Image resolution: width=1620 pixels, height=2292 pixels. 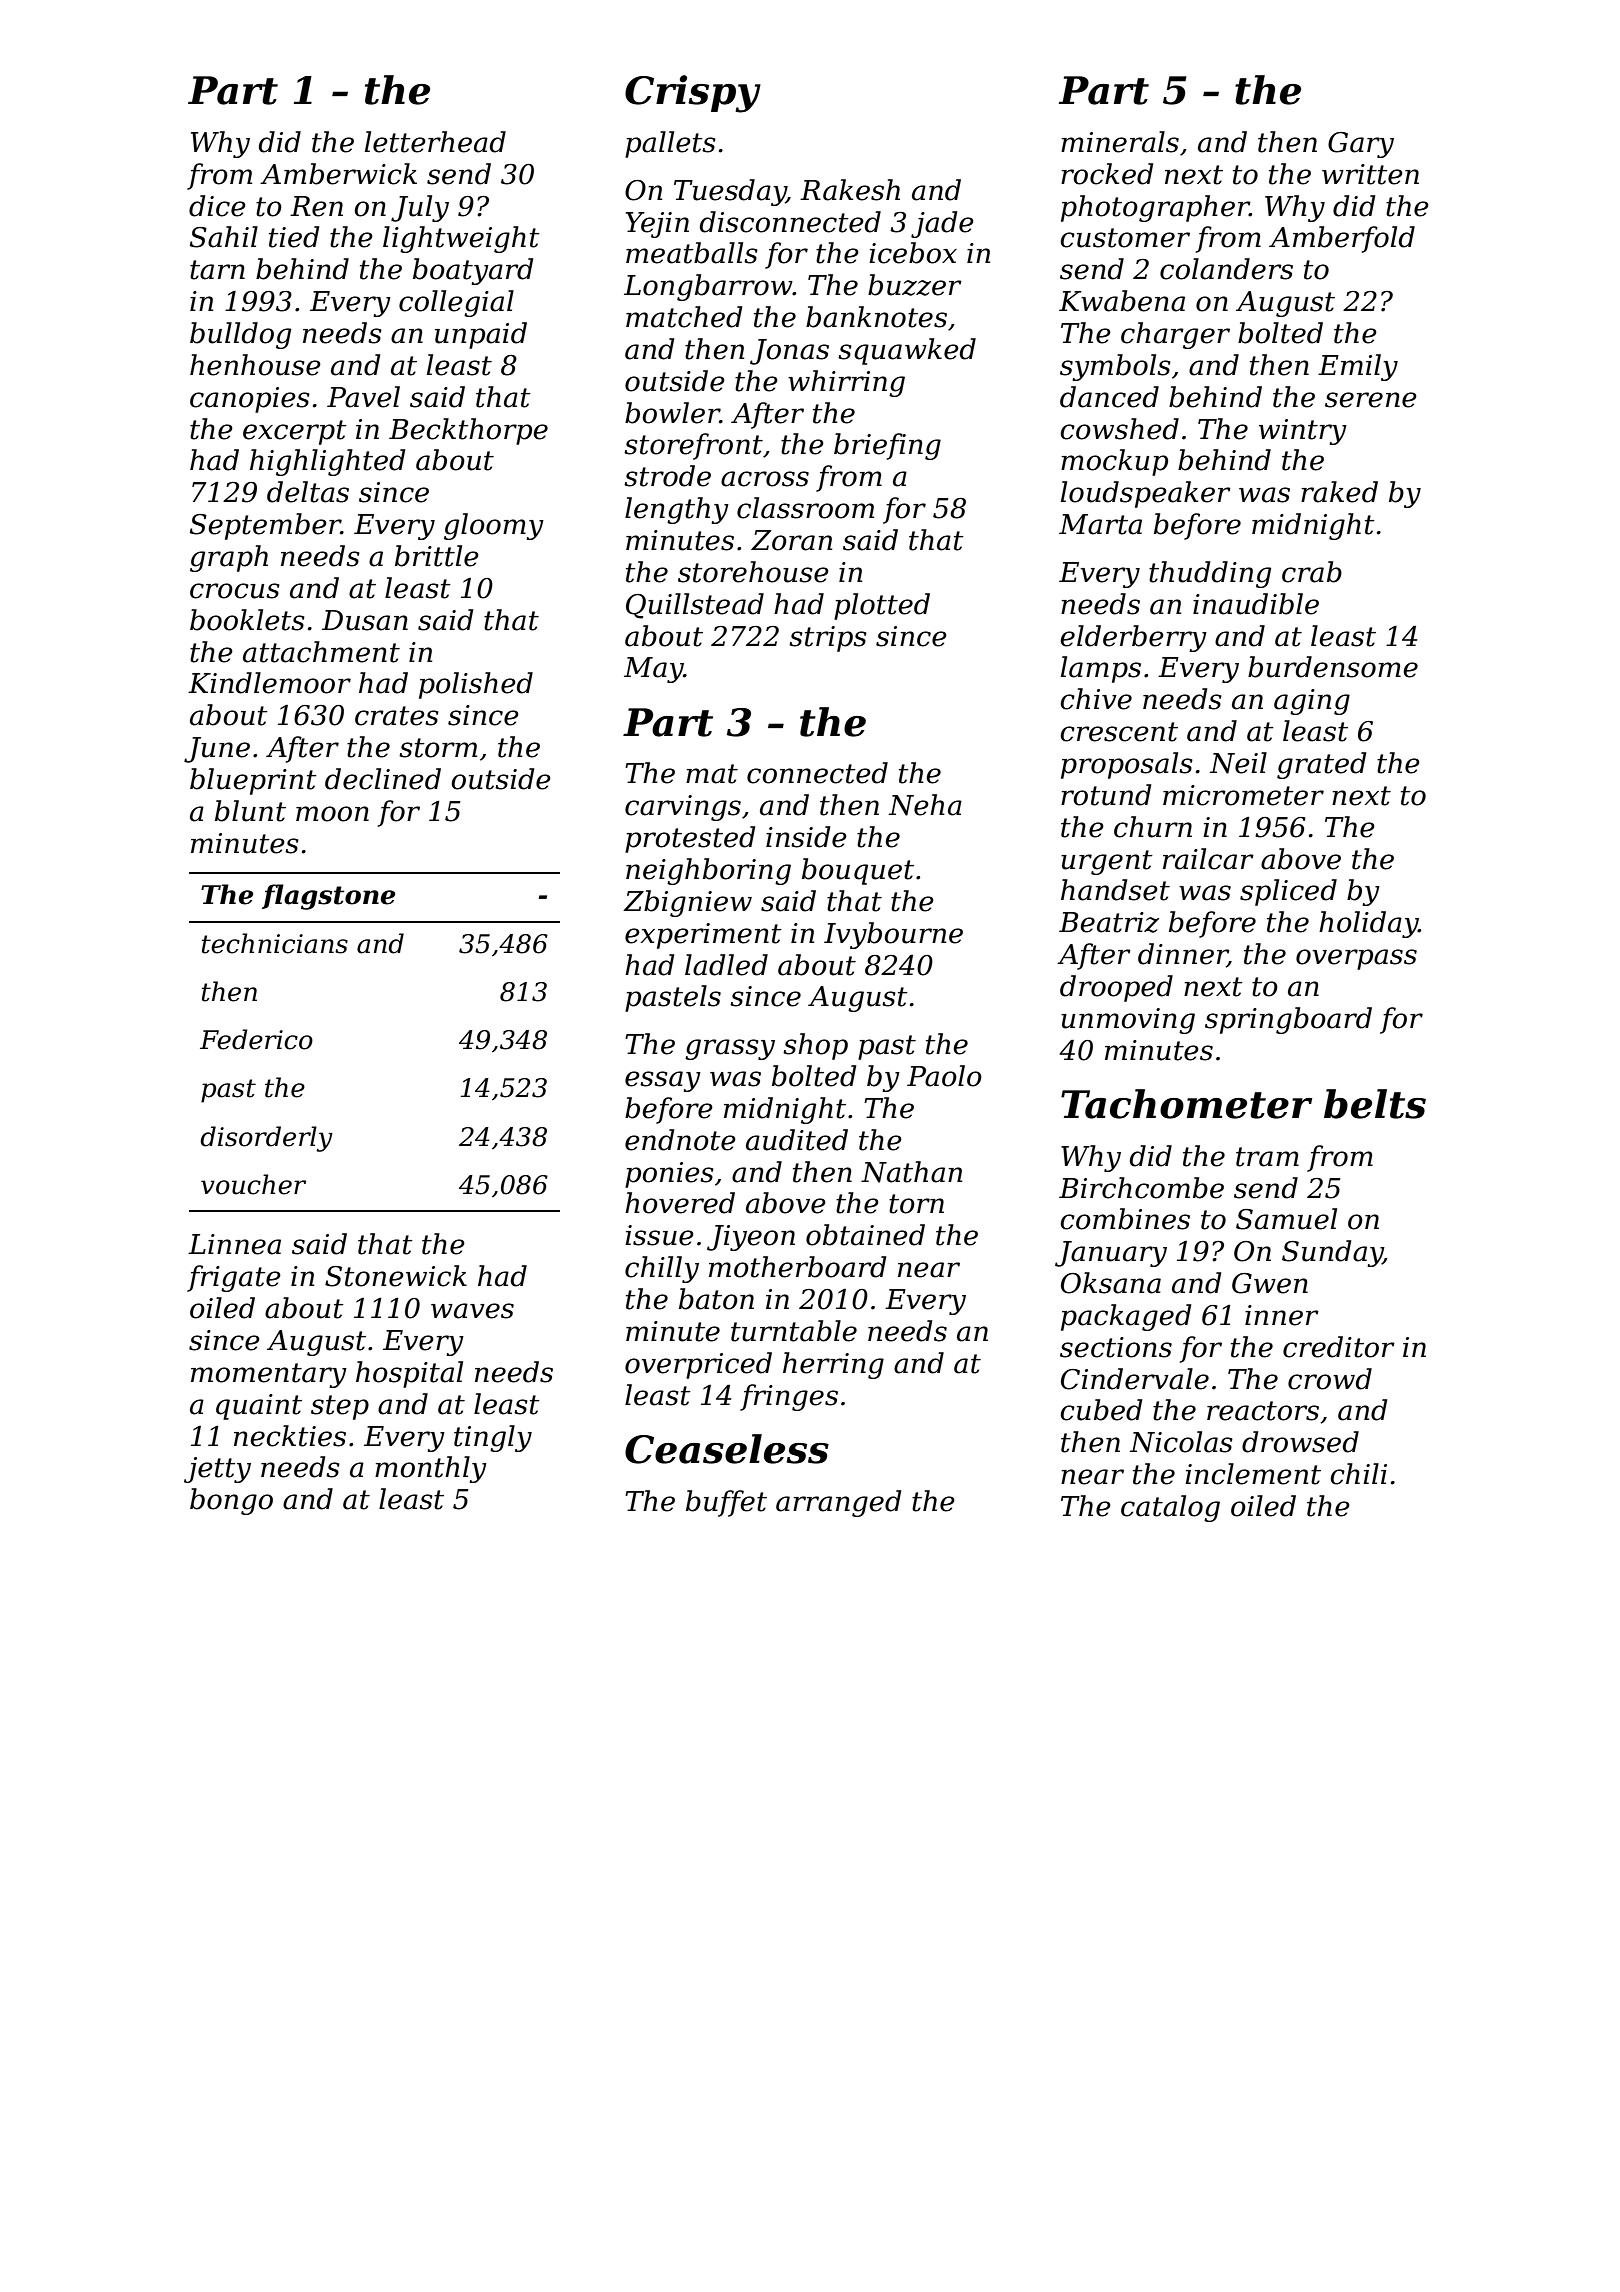 What do you see at coordinates (274, 943) in the screenshot?
I see `technicians` at bounding box center [274, 943].
